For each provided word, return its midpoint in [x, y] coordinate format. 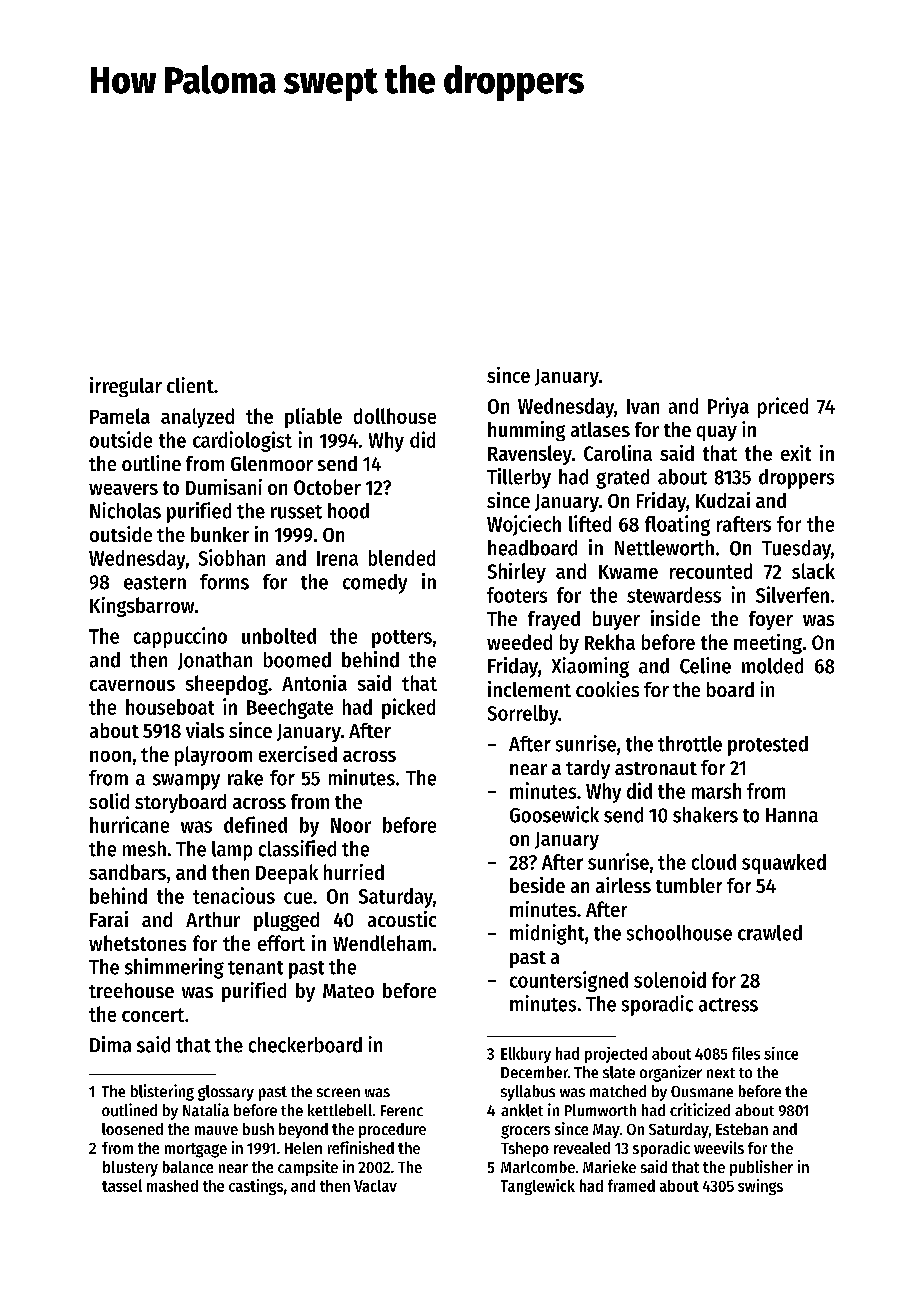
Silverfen [792, 594]
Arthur [213, 919]
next [721, 1073]
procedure [392, 1130]
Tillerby [519, 478]
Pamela [120, 416]
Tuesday [796, 550]
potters [402, 639]
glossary [226, 1093]
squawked [784, 864]
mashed [172, 1186]
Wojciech [524, 525]
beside [537, 885]
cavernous [132, 685]
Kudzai [723, 500]
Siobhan [232, 557]
